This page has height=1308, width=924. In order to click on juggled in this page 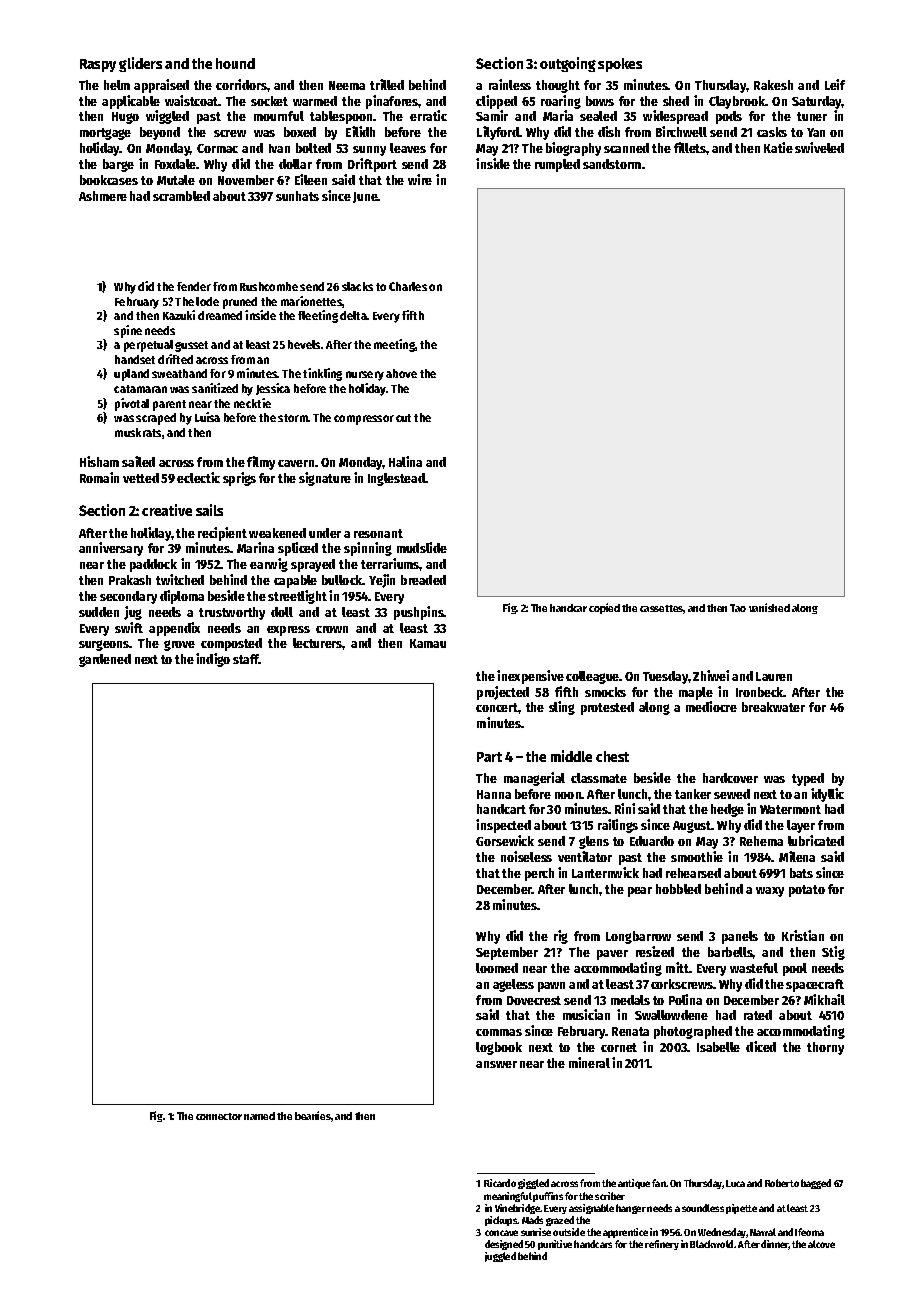, I will do `click(500, 1257)`.
